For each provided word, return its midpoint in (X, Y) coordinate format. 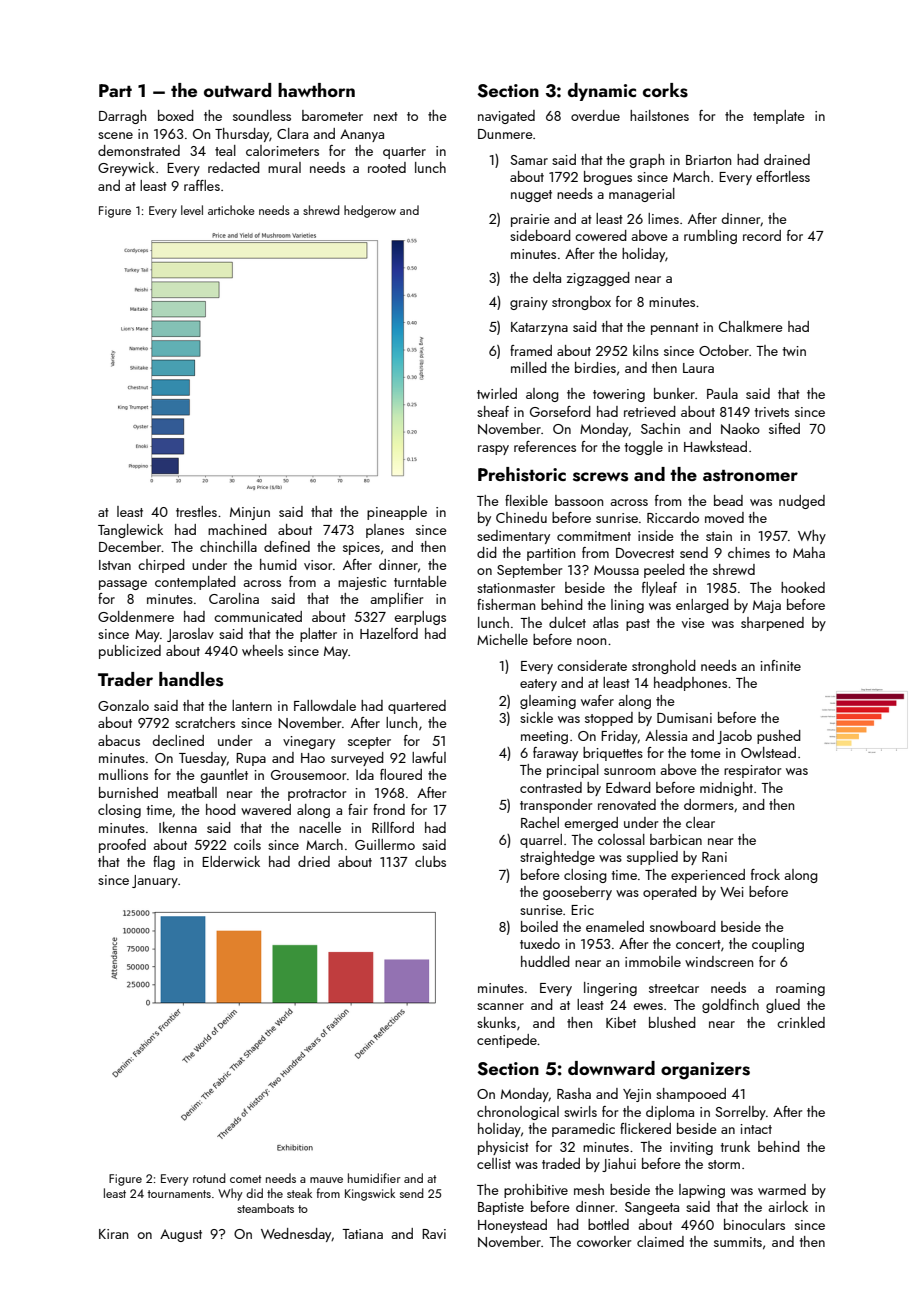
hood (221, 809)
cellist (494, 1163)
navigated (506, 117)
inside (656, 535)
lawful (429, 757)
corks (665, 90)
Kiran (113, 1234)
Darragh (122, 117)
